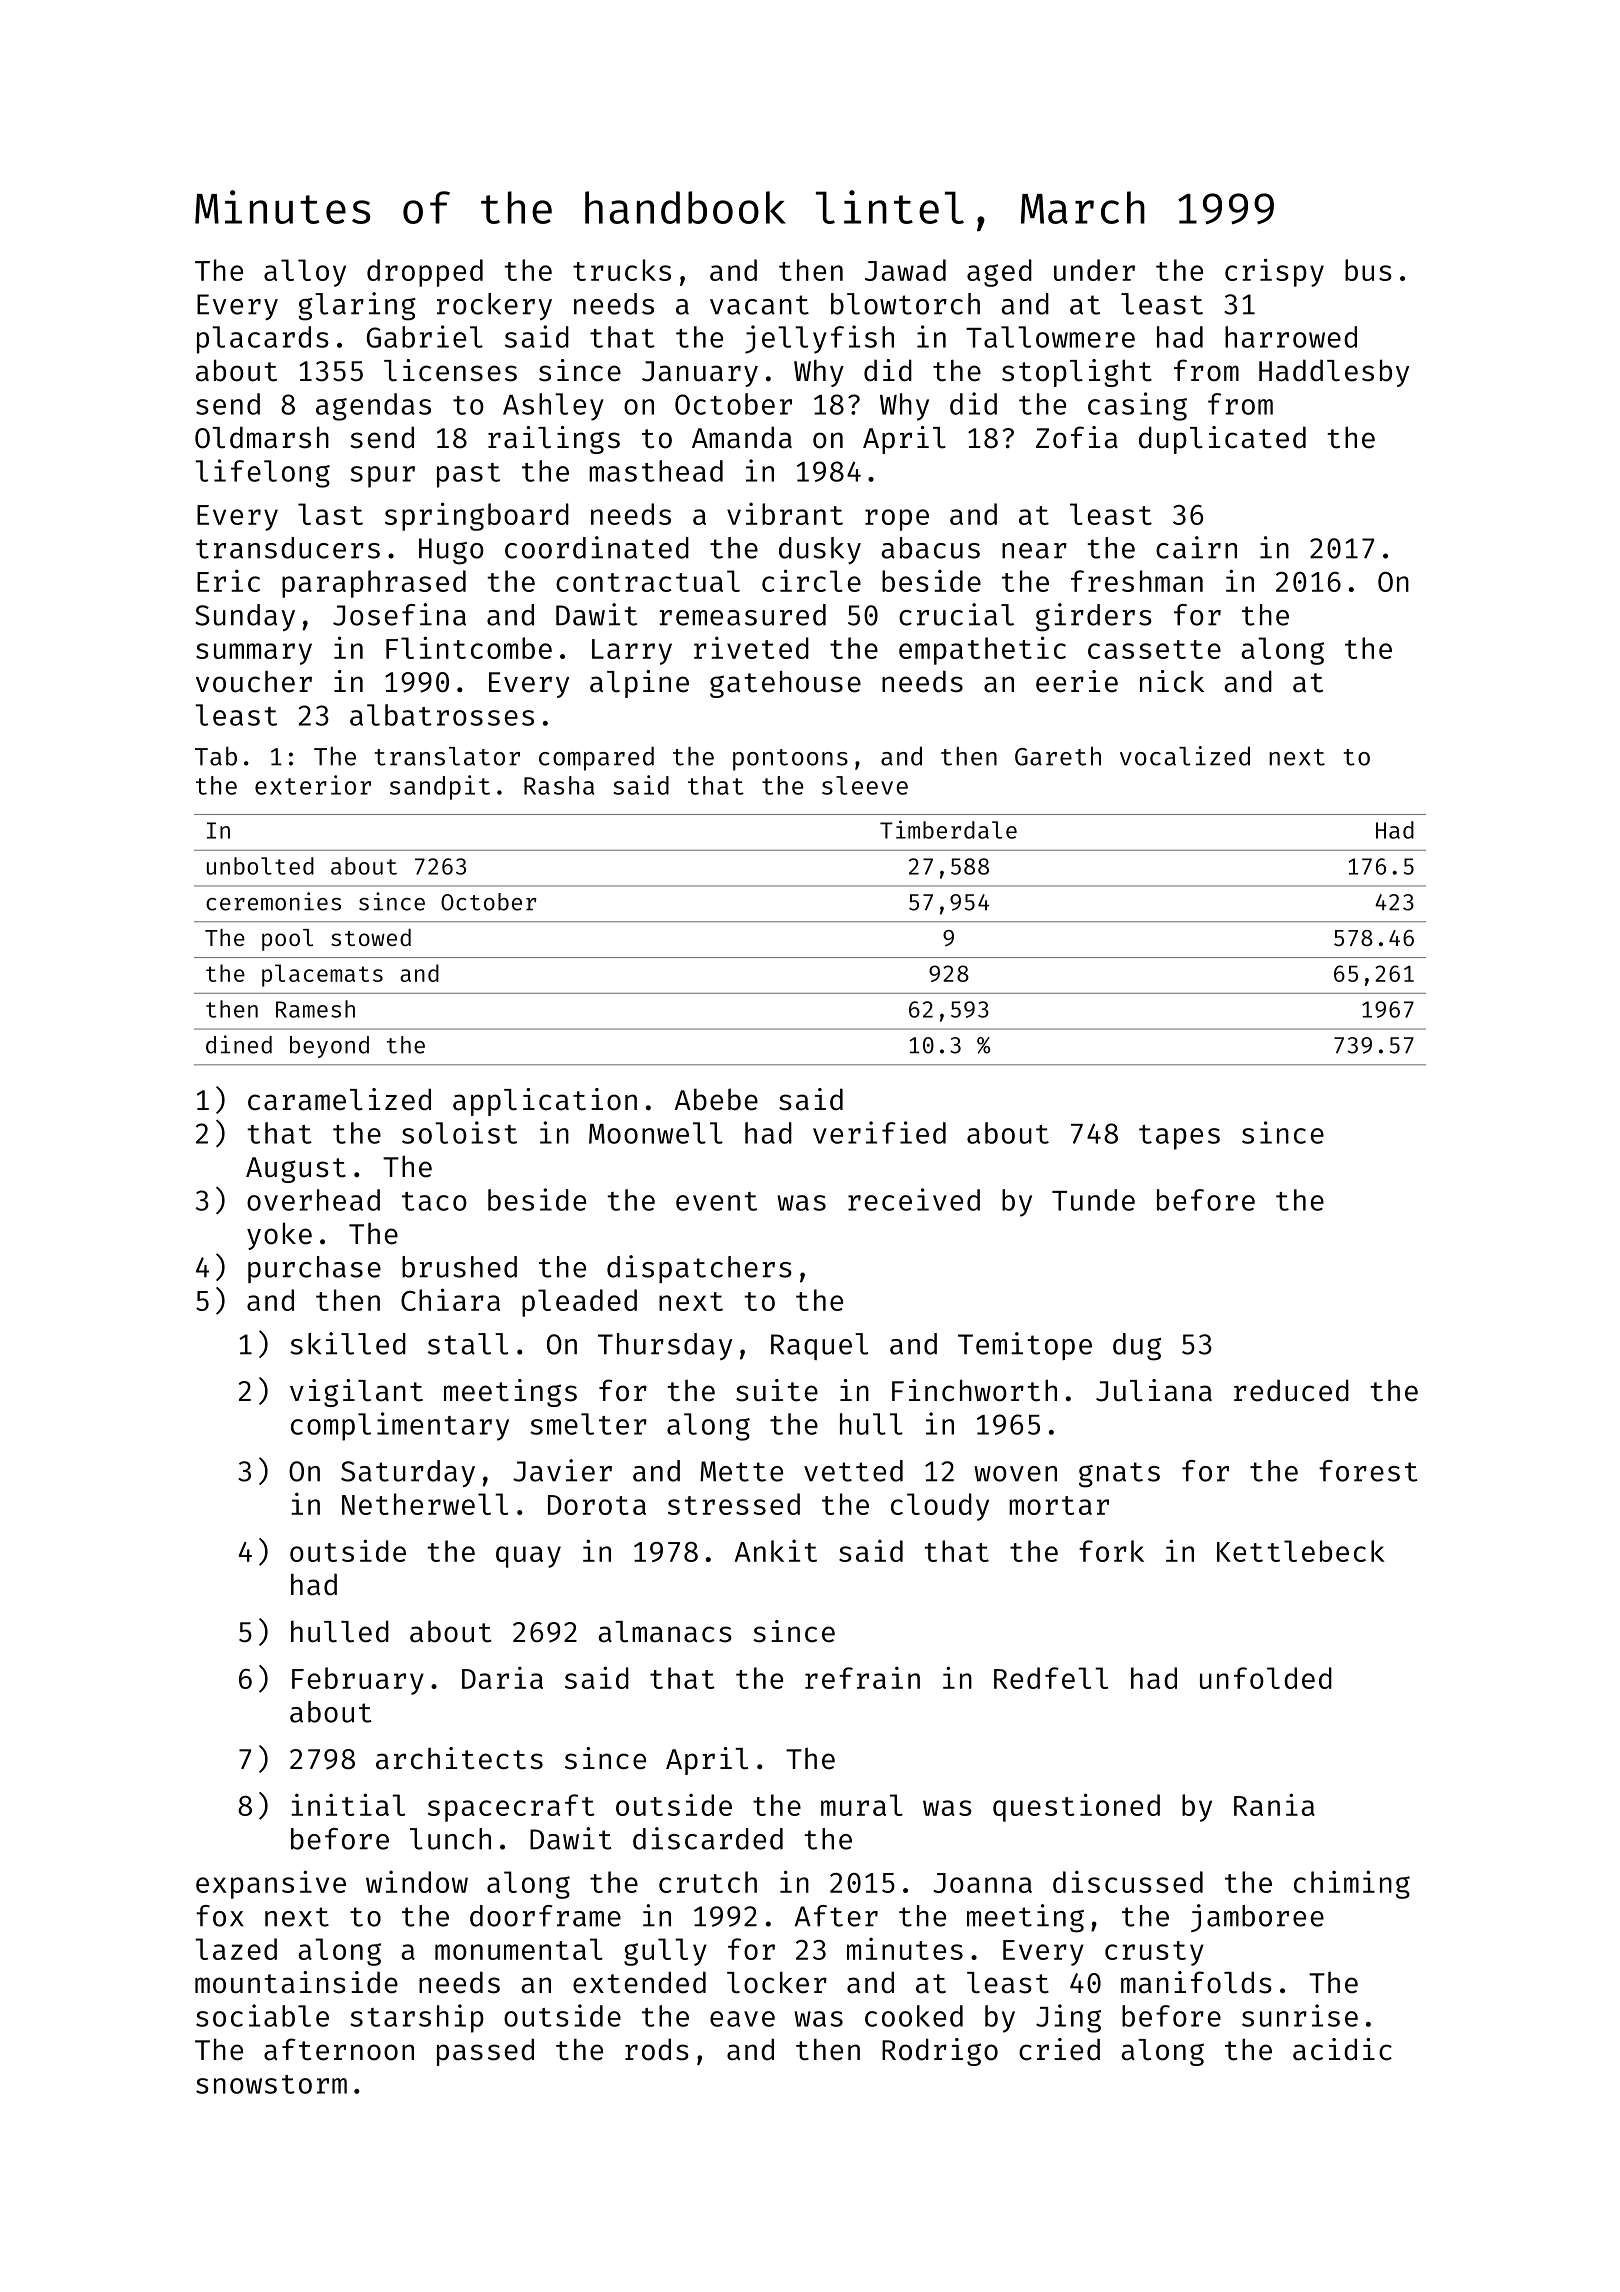 Image resolution: width=1620 pixels, height=2292 pixels. I want to click on sunrise, so click(1300, 2015).
